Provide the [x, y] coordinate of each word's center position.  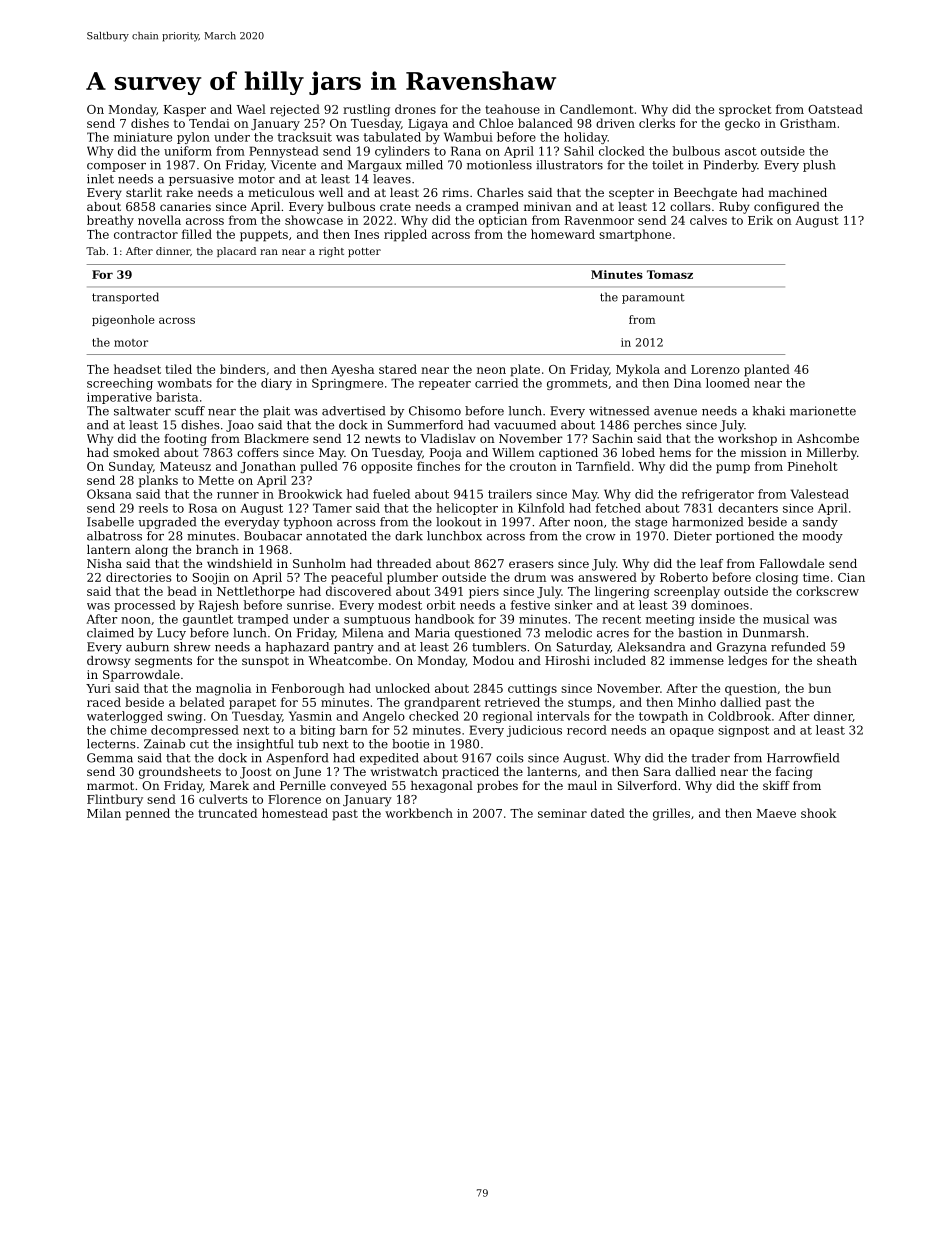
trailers [510, 494]
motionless [499, 165]
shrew [192, 647]
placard [236, 252]
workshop [747, 440]
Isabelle [110, 522]
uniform [188, 151]
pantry [354, 648]
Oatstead [835, 109]
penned [148, 814]
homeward [563, 234]
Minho [697, 702]
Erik [760, 220]
